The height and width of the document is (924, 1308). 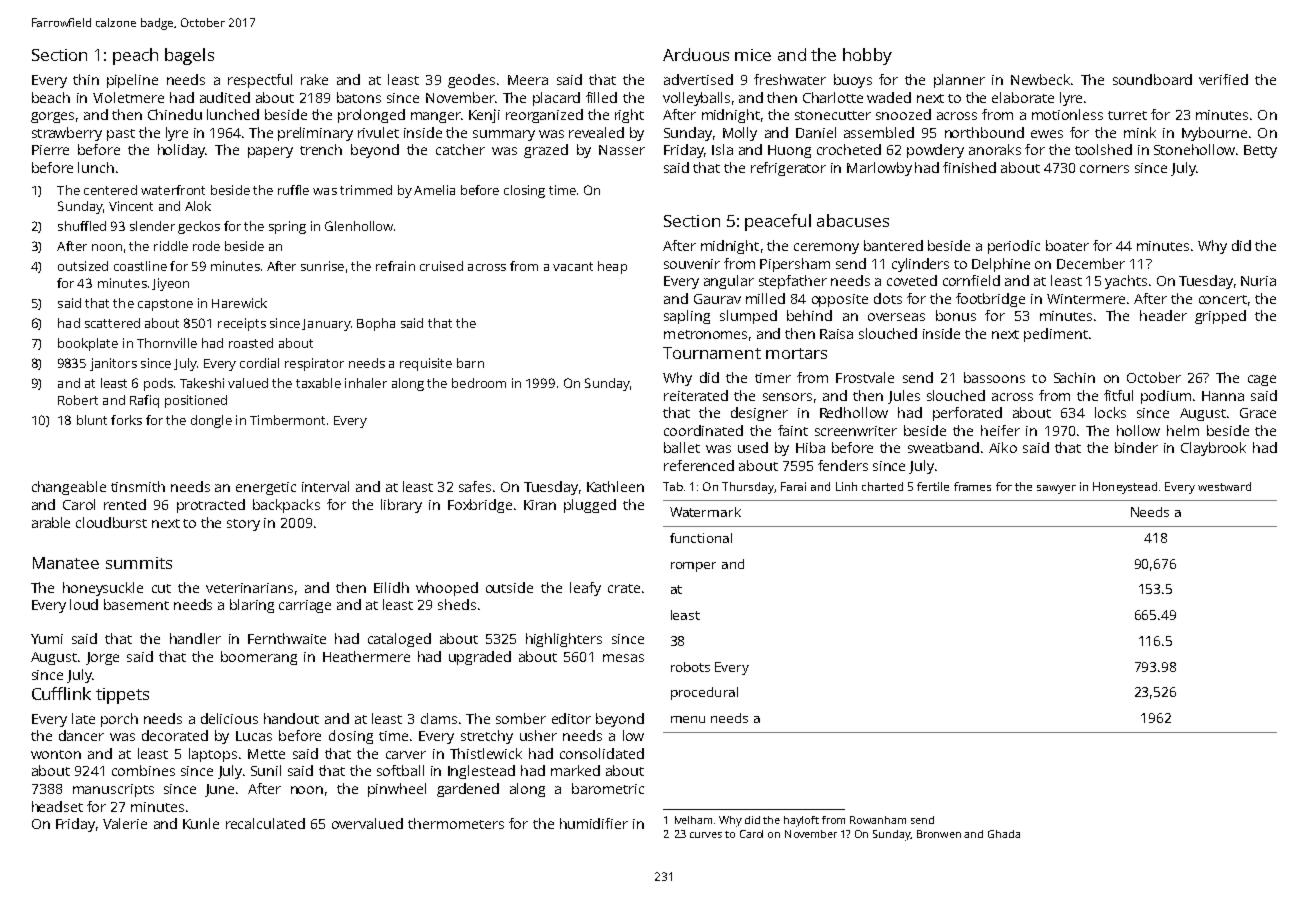 What do you see at coordinates (1004, 834) in the document?
I see `Ghada` at bounding box center [1004, 834].
